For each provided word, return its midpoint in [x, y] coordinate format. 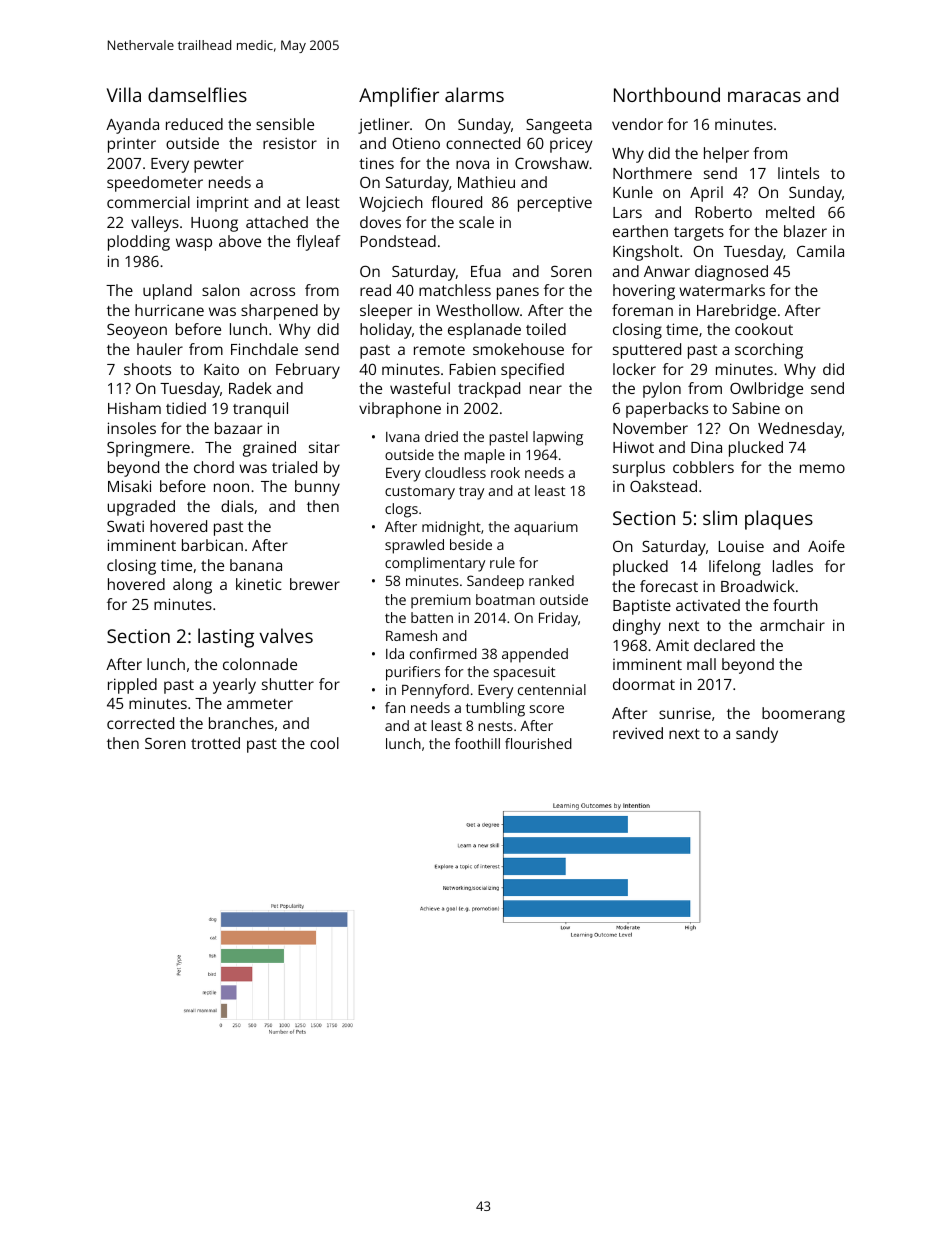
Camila [820, 251]
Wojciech [391, 204]
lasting [226, 638]
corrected [140, 723]
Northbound [667, 94]
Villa [124, 94]
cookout [764, 329]
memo [822, 468]
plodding [139, 243]
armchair [792, 625]
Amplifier [399, 97]
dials [237, 506]
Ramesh [411, 635]
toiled [546, 329]
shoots [147, 369]
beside [471, 544]
